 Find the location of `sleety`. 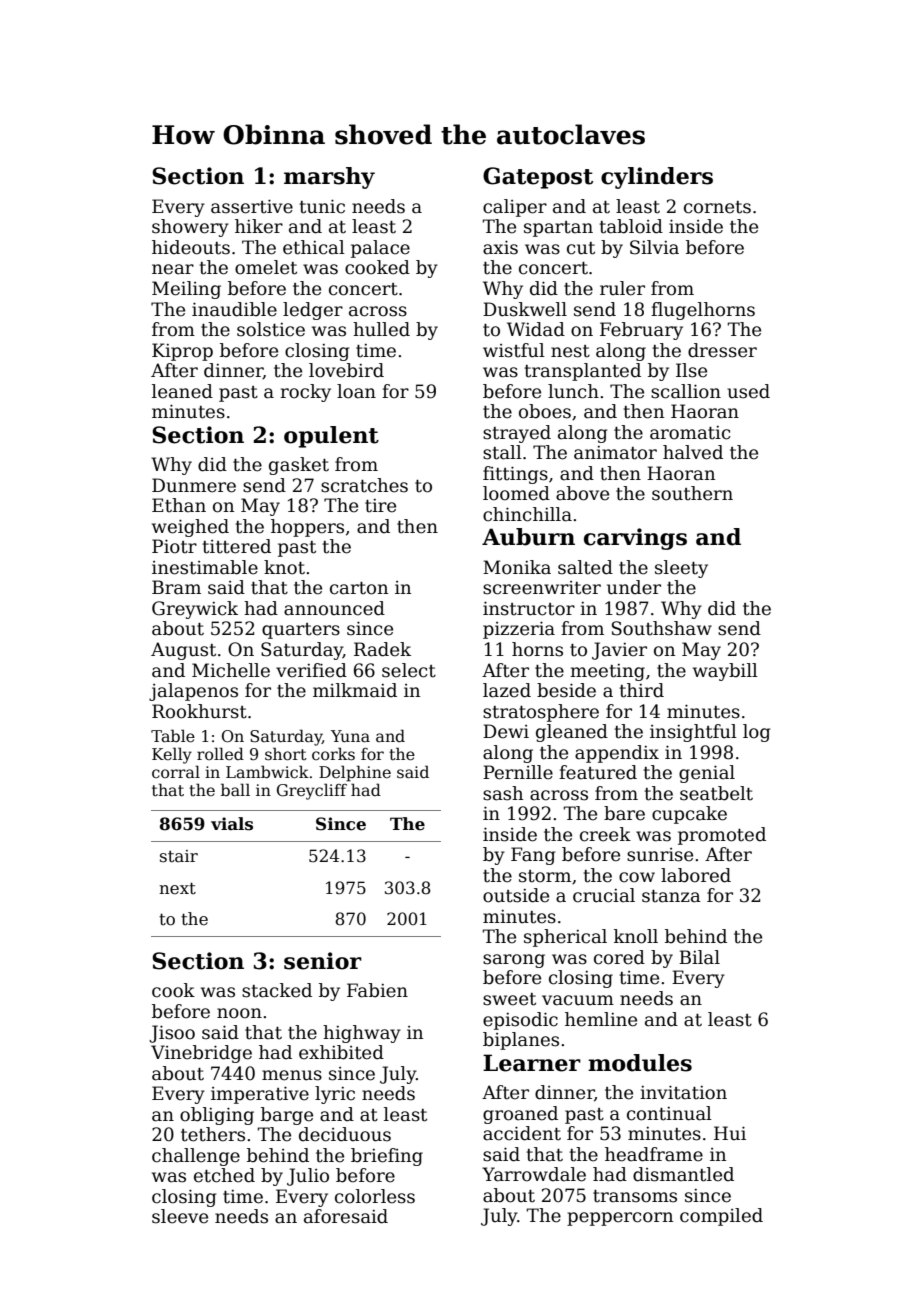

sleety is located at coordinates (681, 569).
